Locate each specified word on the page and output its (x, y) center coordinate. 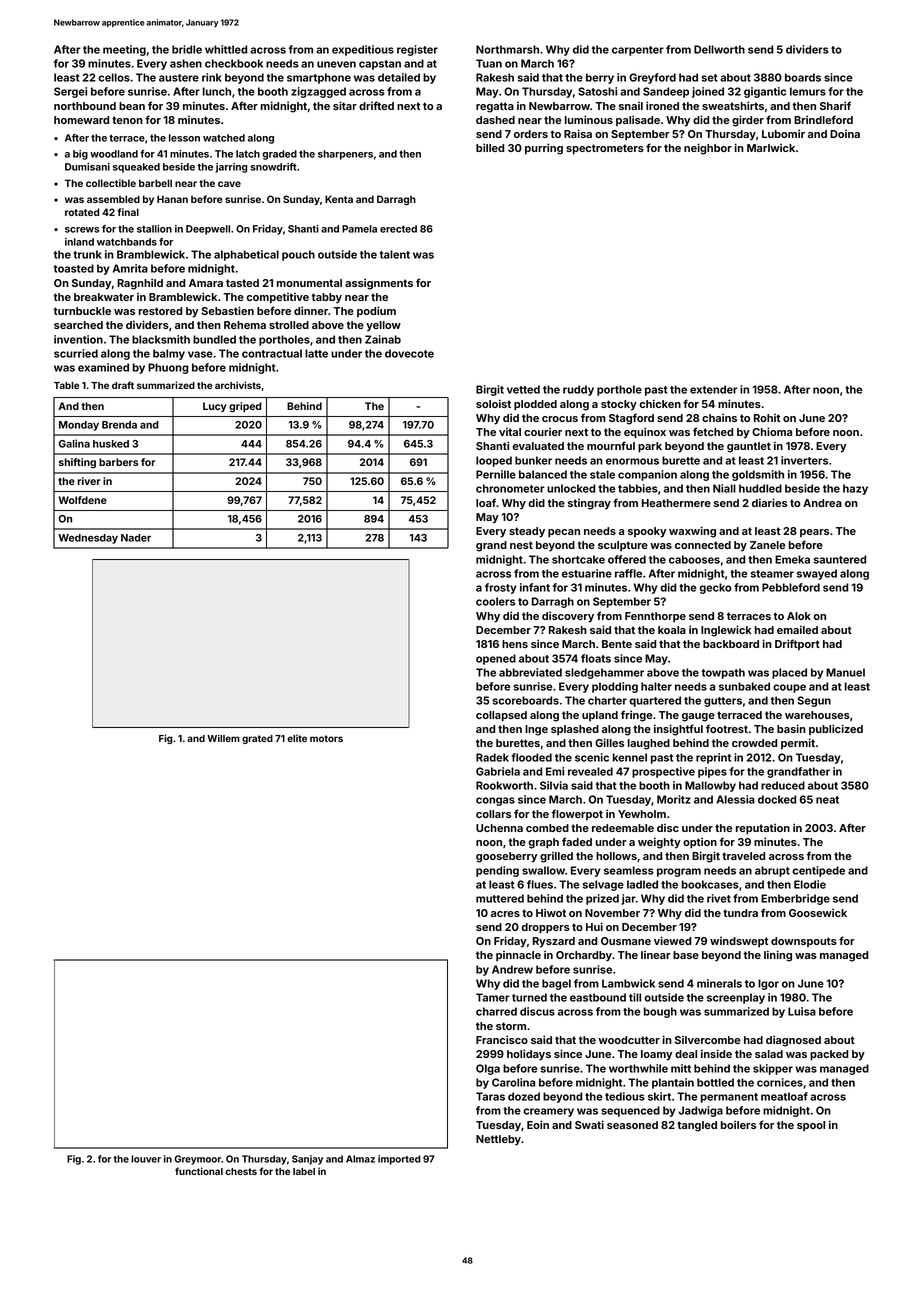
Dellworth (719, 49)
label (304, 1171)
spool (811, 1126)
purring (544, 149)
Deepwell (208, 230)
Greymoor (198, 1160)
